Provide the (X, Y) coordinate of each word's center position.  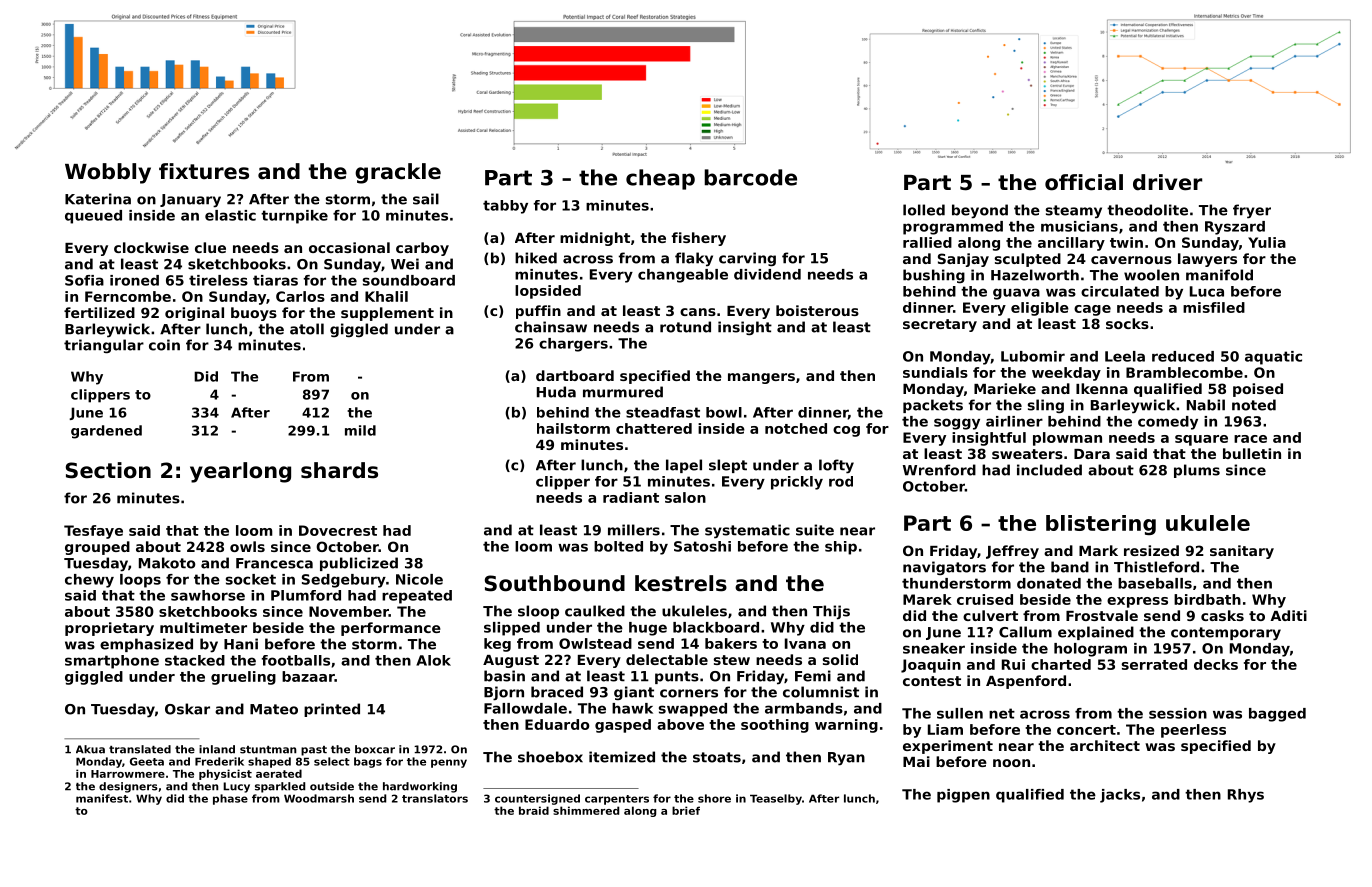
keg (497, 645)
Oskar (187, 709)
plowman (1067, 439)
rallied (927, 242)
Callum (1025, 632)
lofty (836, 466)
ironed (134, 280)
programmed (953, 228)
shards (339, 470)
